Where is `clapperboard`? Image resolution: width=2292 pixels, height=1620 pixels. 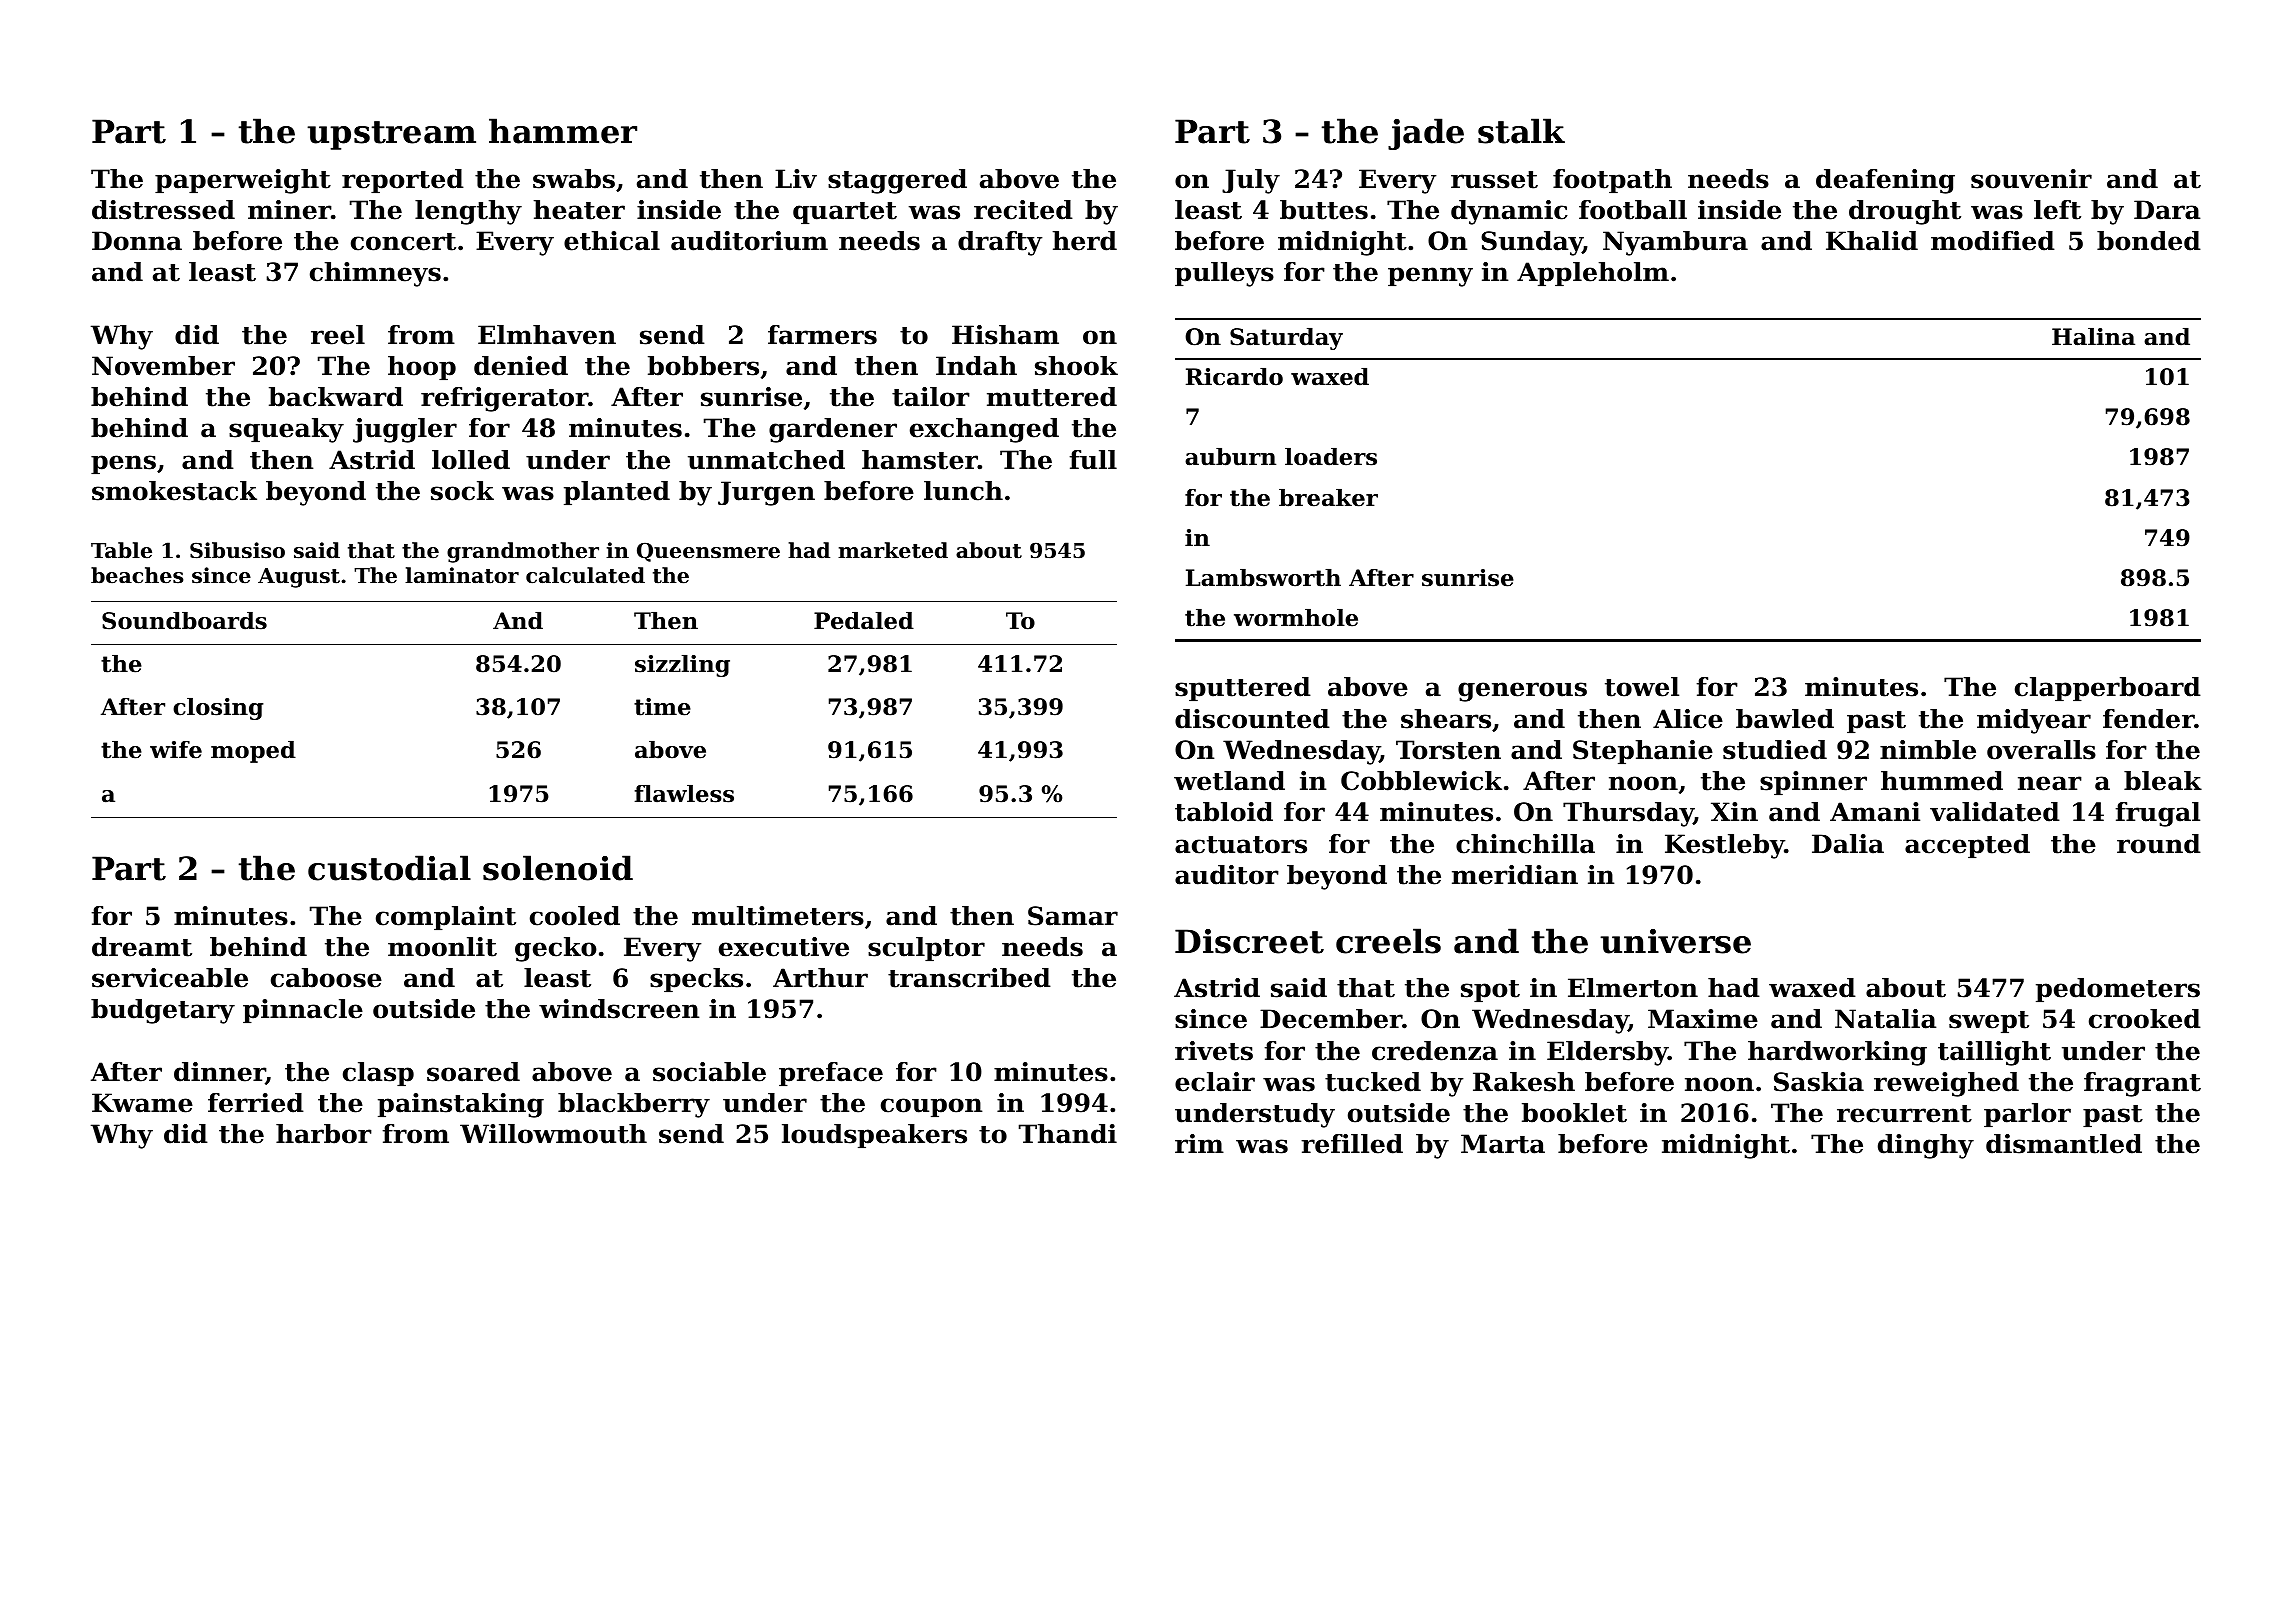
clapperboard is located at coordinates (2108, 689).
